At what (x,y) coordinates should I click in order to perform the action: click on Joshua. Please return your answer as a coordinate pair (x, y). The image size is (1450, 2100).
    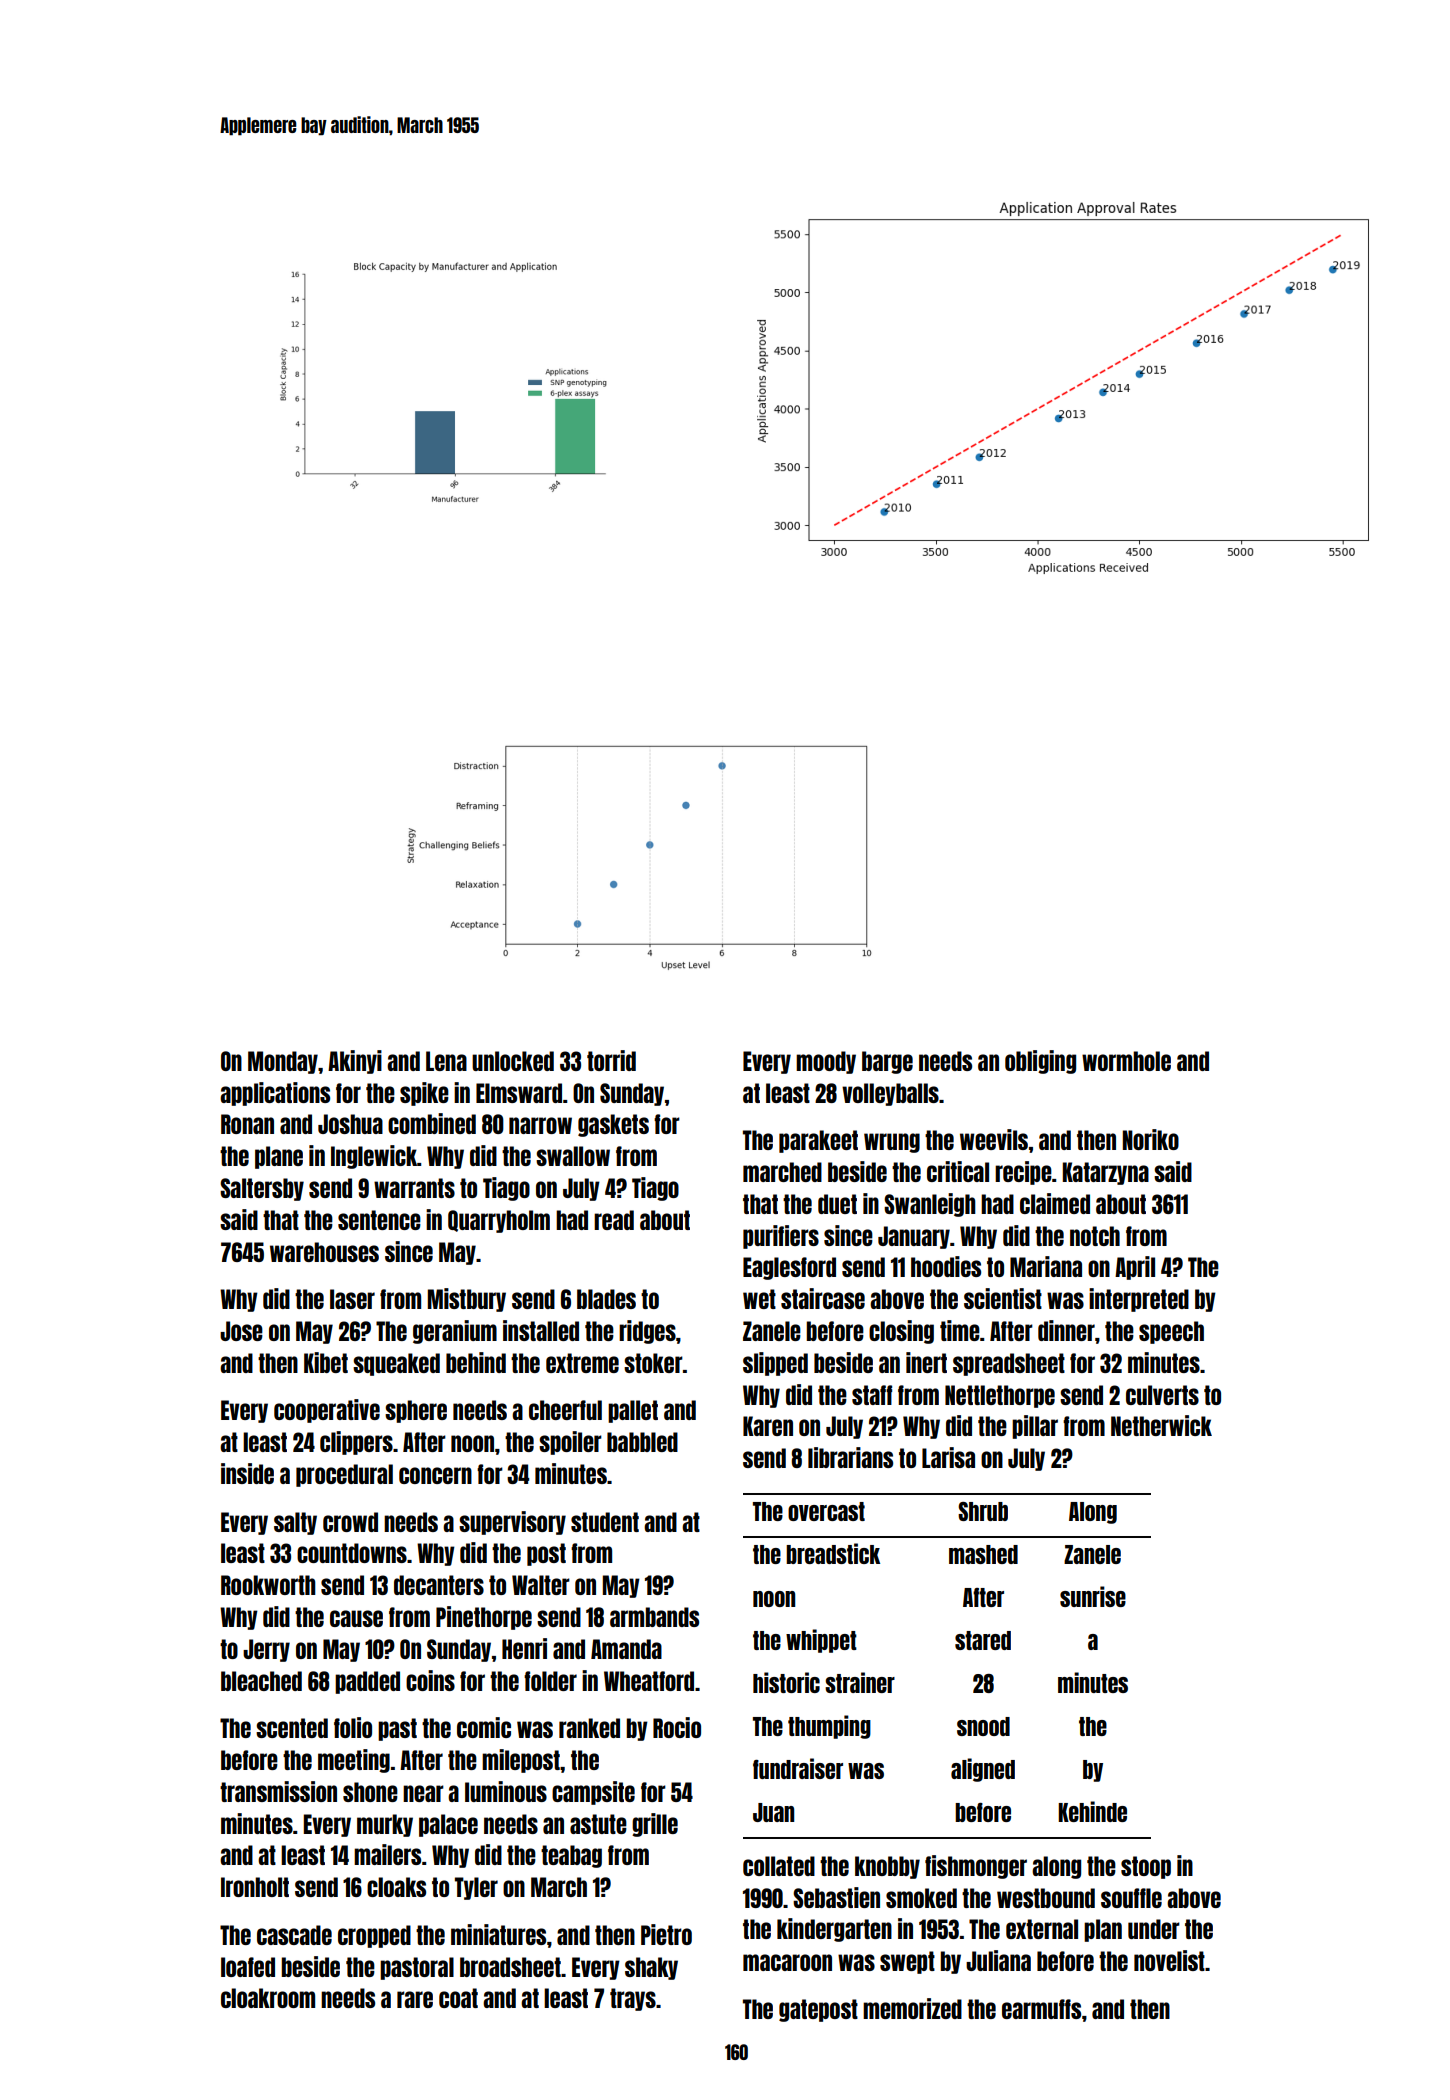
    Looking at the image, I should click on (350, 1124).
